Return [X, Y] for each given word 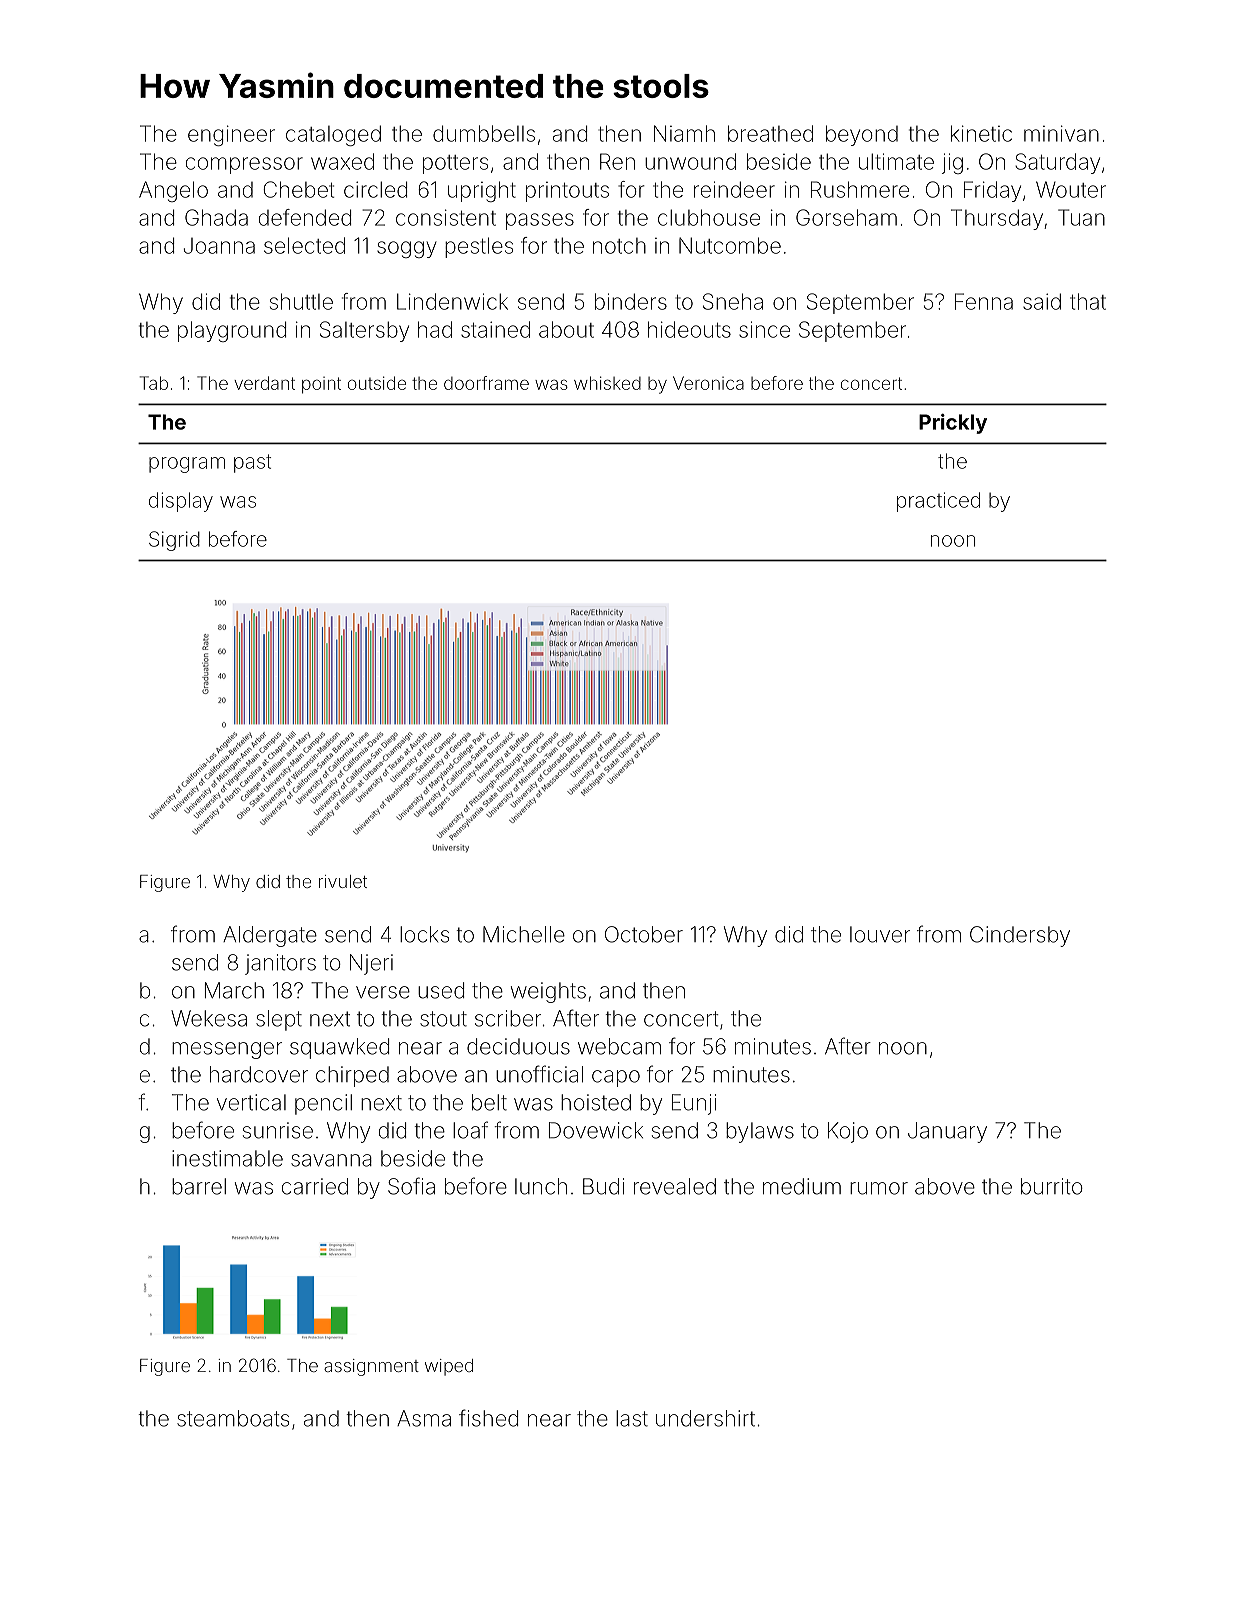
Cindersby [1020, 936]
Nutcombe [730, 245]
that [1088, 301]
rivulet [343, 881]
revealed [675, 1186]
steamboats [233, 1418]
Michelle [524, 934]
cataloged [333, 135]
